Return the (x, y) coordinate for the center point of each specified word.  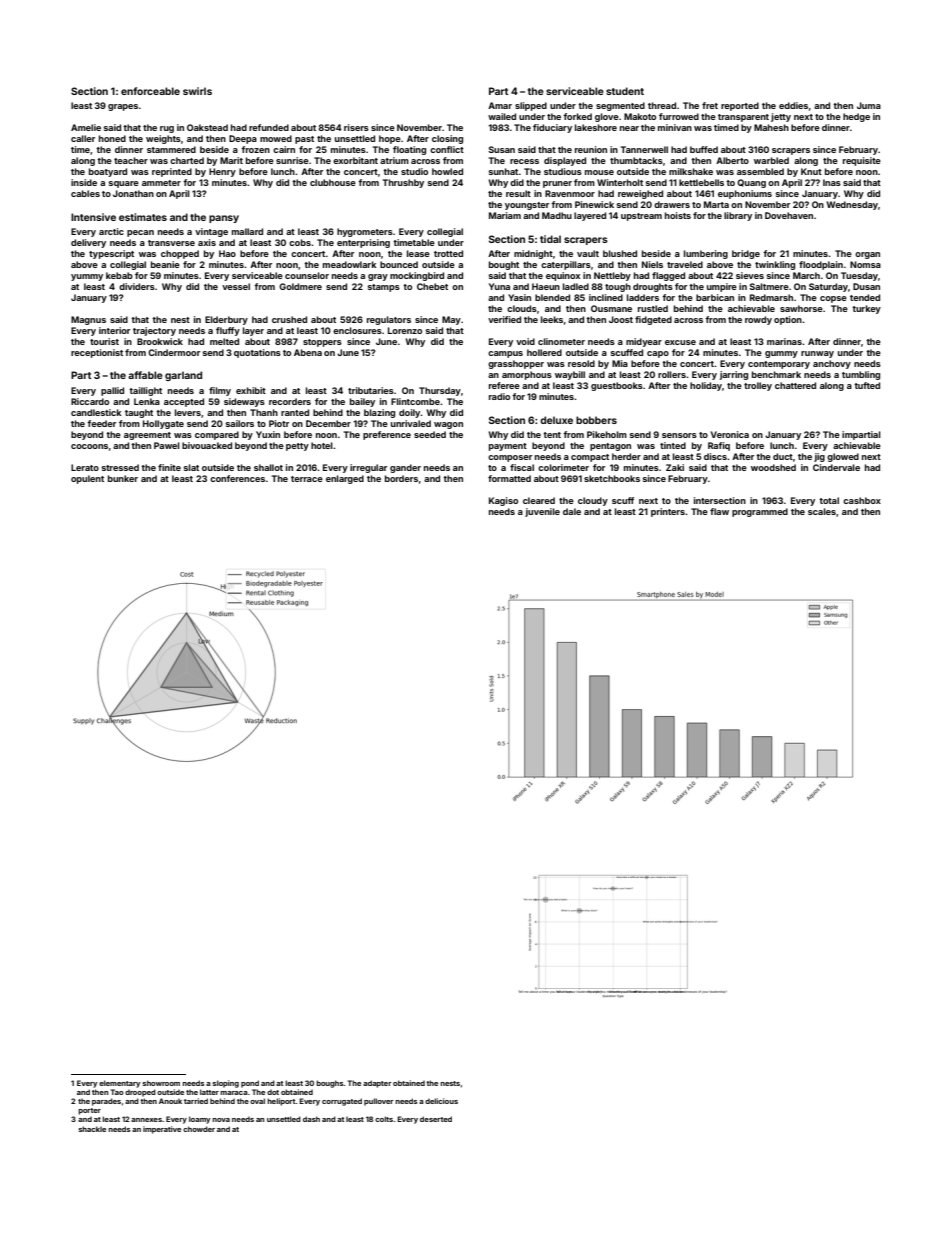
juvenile (542, 512)
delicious (441, 1101)
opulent (87, 479)
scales (822, 511)
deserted (436, 1119)
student (625, 91)
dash (311, 1119)
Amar (500, 105)
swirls (197, 91)
